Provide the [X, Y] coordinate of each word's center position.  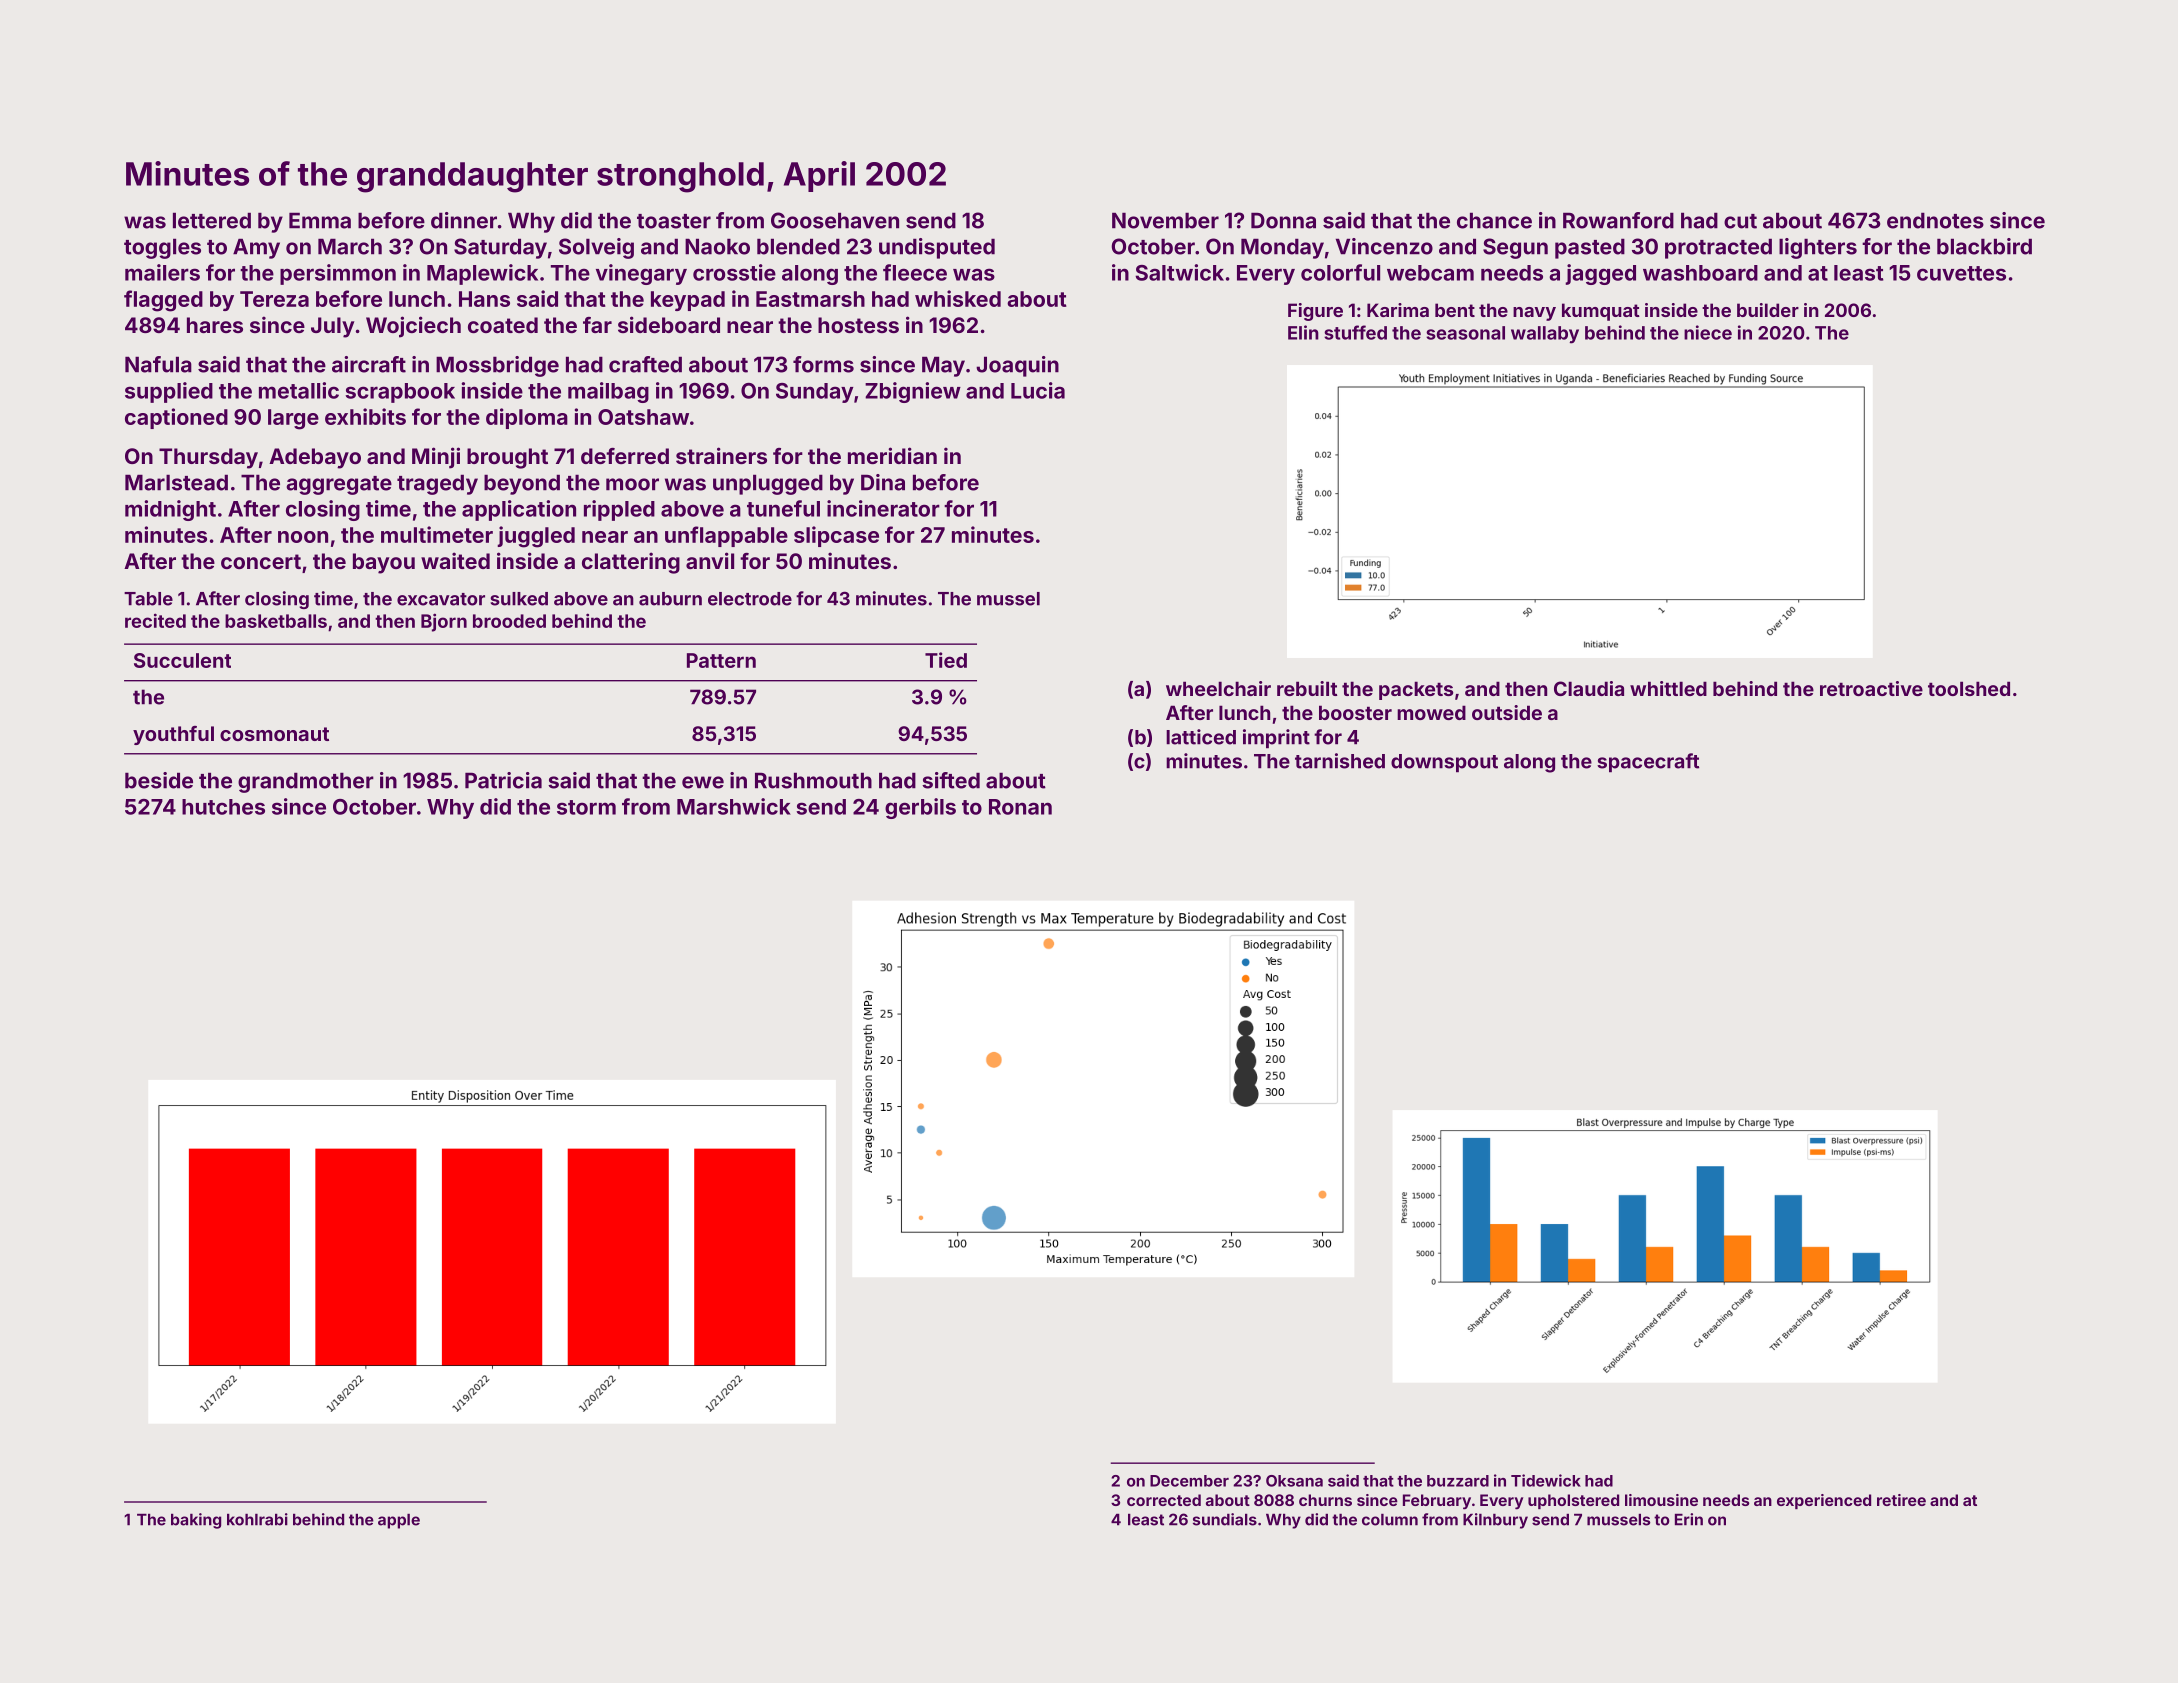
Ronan [1020, 807]
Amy [256, 249]
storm [586, 807]
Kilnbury [1495, 1521]
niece [1708, 332]
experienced [1824, 1501]
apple [399, 1521]
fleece [915, 272]
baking [196, 1521]
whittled [1668, 688]
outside [1507, 712]
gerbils [920, 808]
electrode [750, 599]
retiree [1901, 1500]
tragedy [437, 485]
